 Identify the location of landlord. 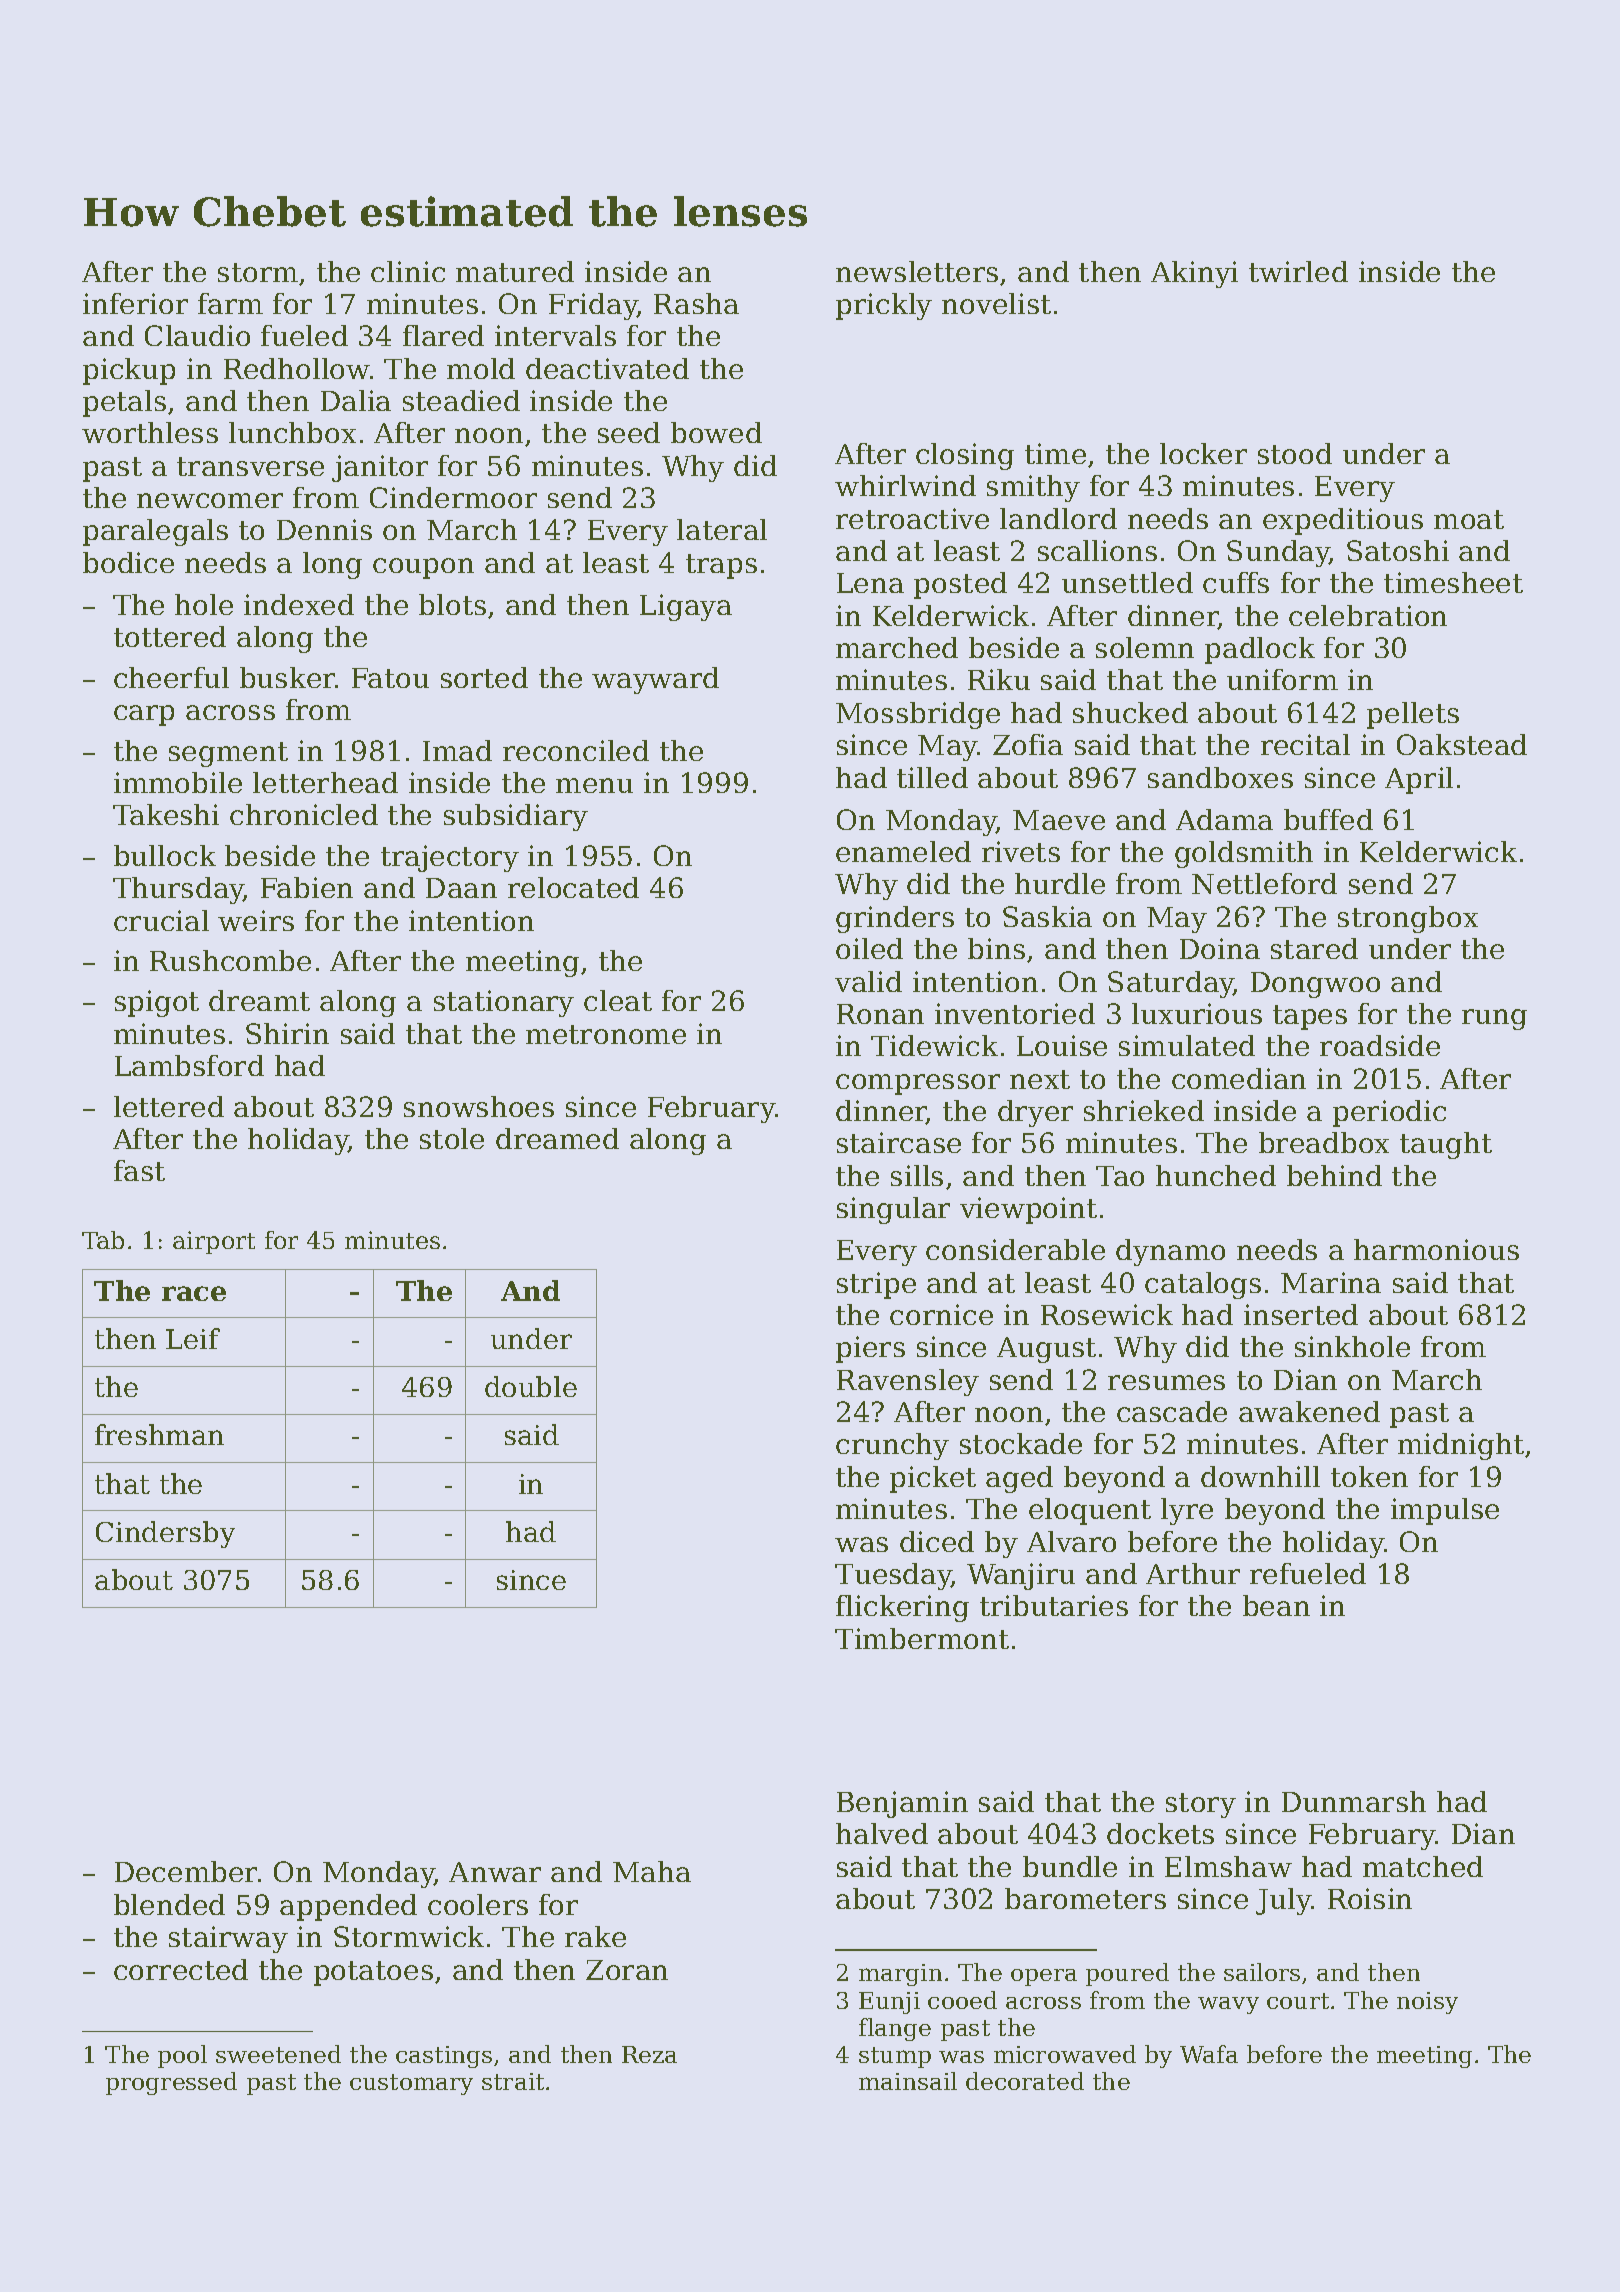
(1058, 518).
